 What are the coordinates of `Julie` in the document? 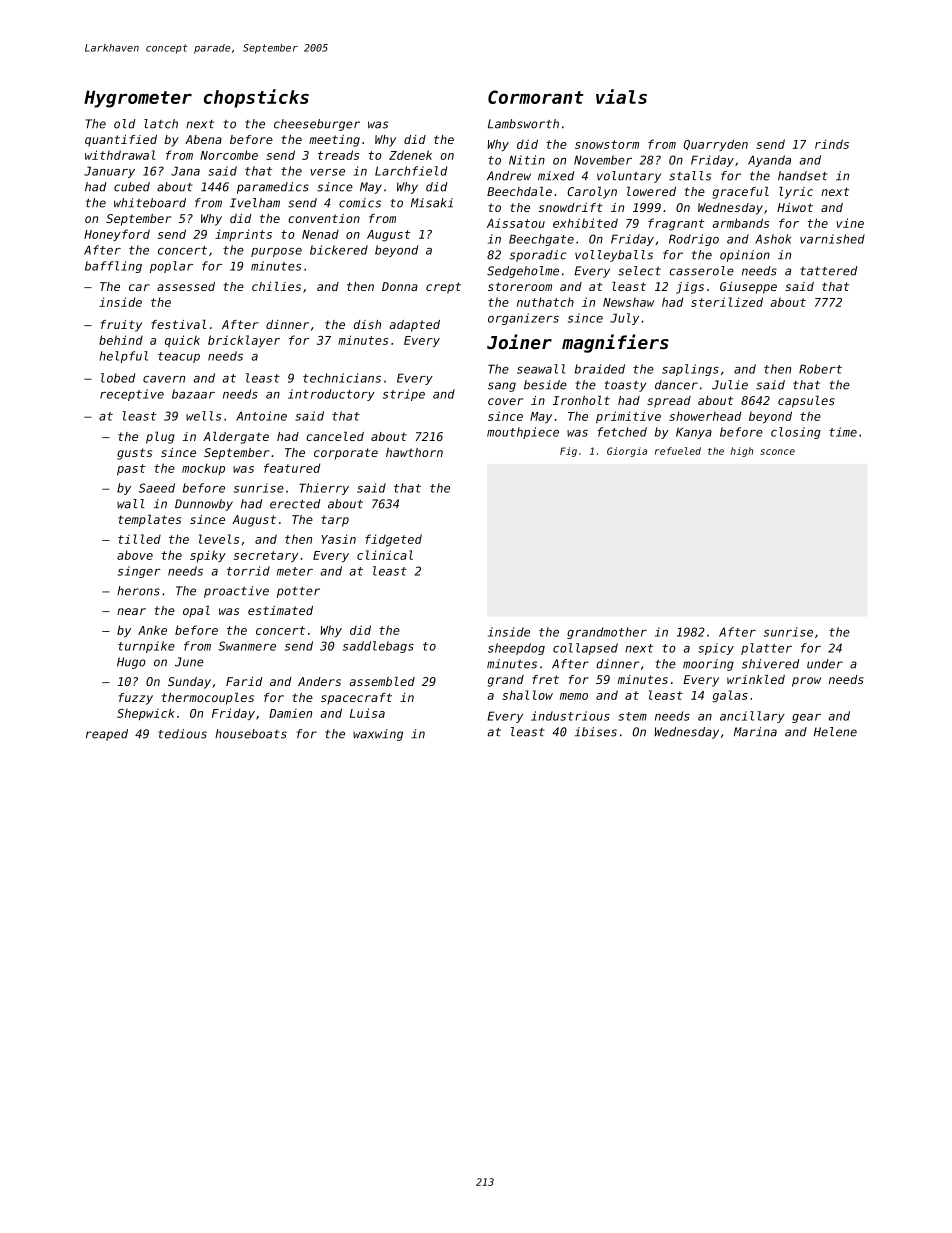 It's located at (730, 385).
